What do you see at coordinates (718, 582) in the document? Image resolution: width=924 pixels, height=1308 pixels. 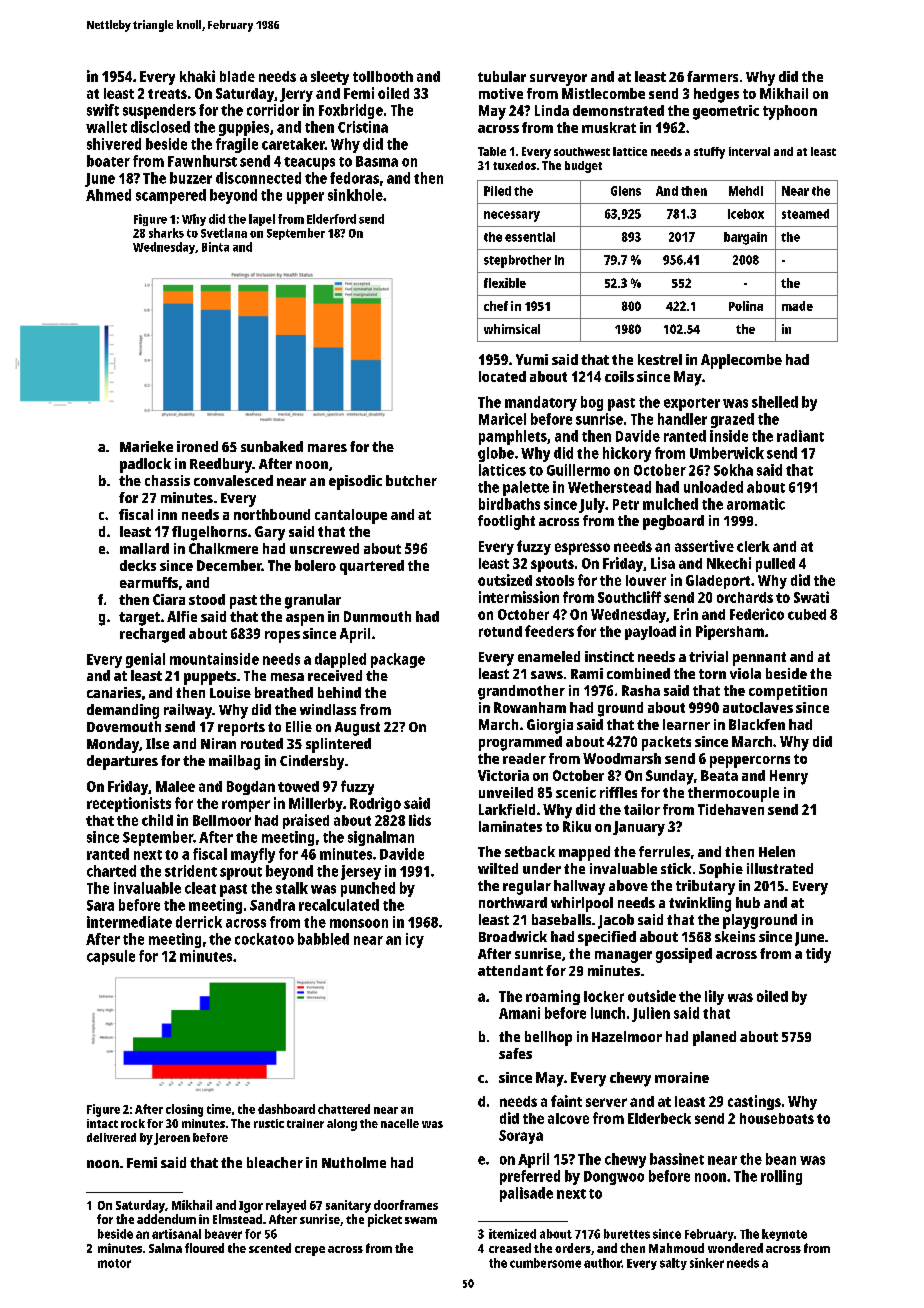 I see `Gladeport` at bounding box center [718, 582].
